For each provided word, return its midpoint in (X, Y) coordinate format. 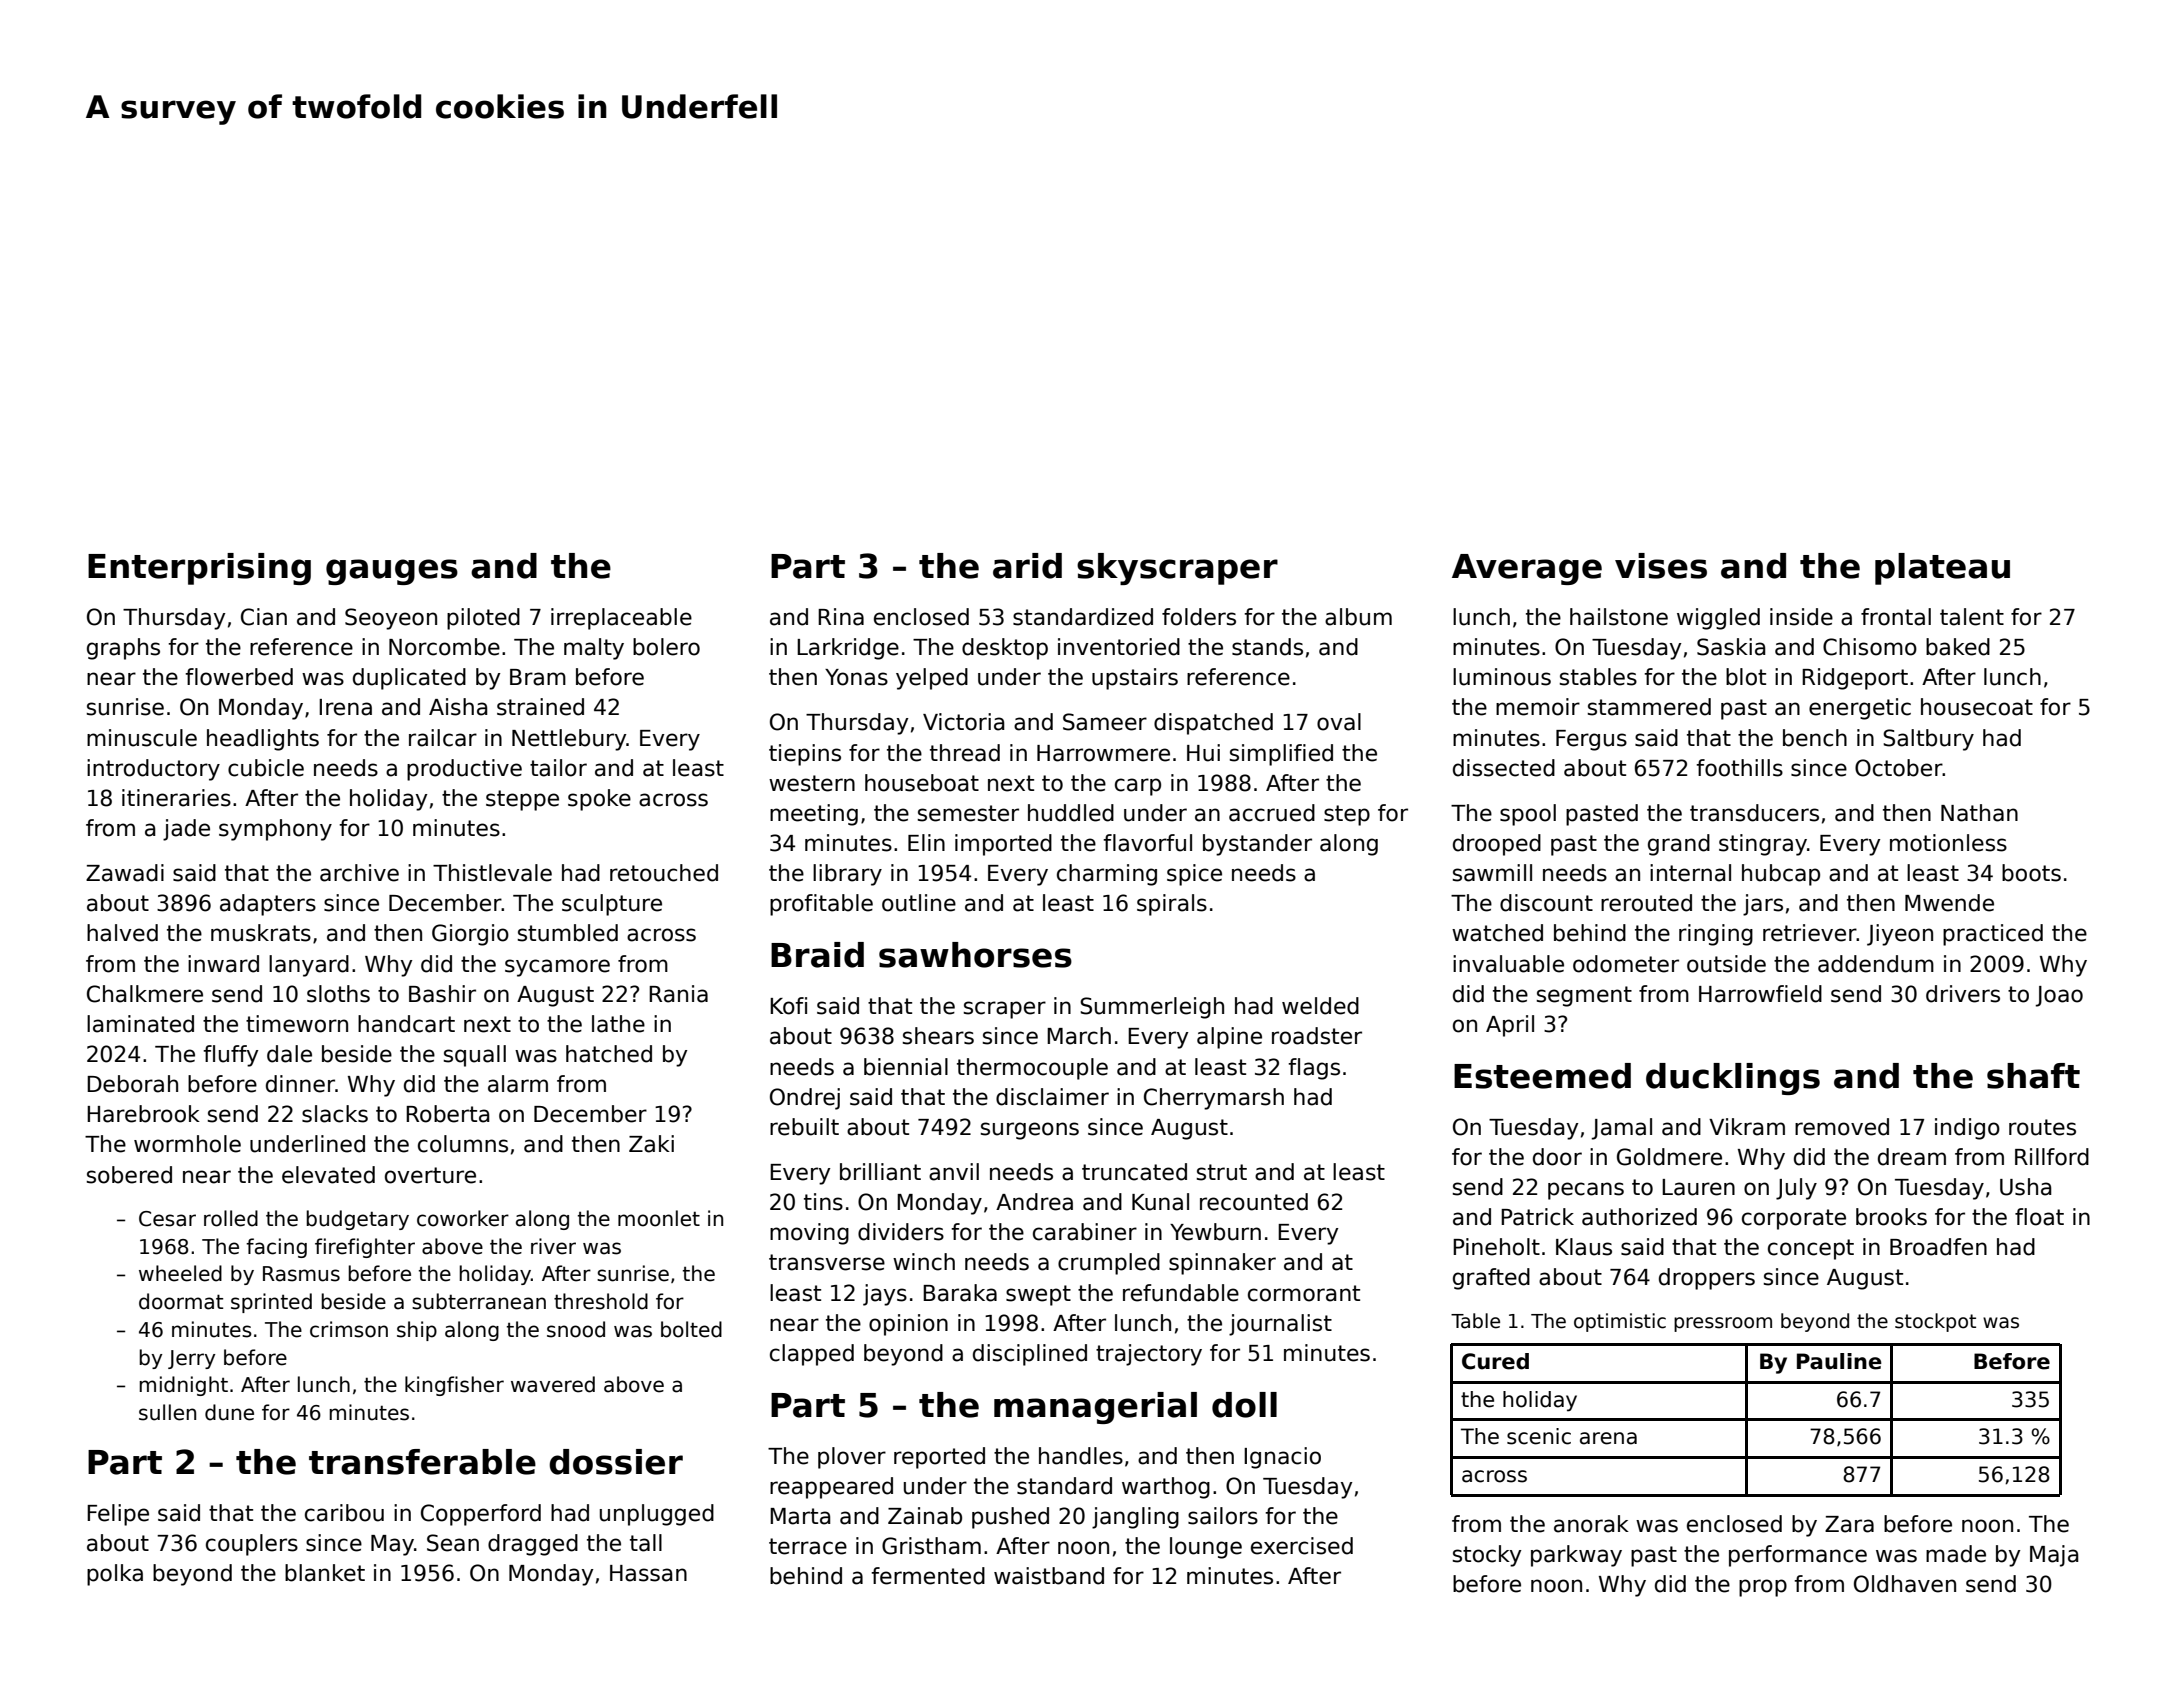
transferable (422, 1462)
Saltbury (1928, 740)
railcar (443, 738)
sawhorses (975, 955)
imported (1003, 845)
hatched (609, 1054)
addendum (1876, 964)
